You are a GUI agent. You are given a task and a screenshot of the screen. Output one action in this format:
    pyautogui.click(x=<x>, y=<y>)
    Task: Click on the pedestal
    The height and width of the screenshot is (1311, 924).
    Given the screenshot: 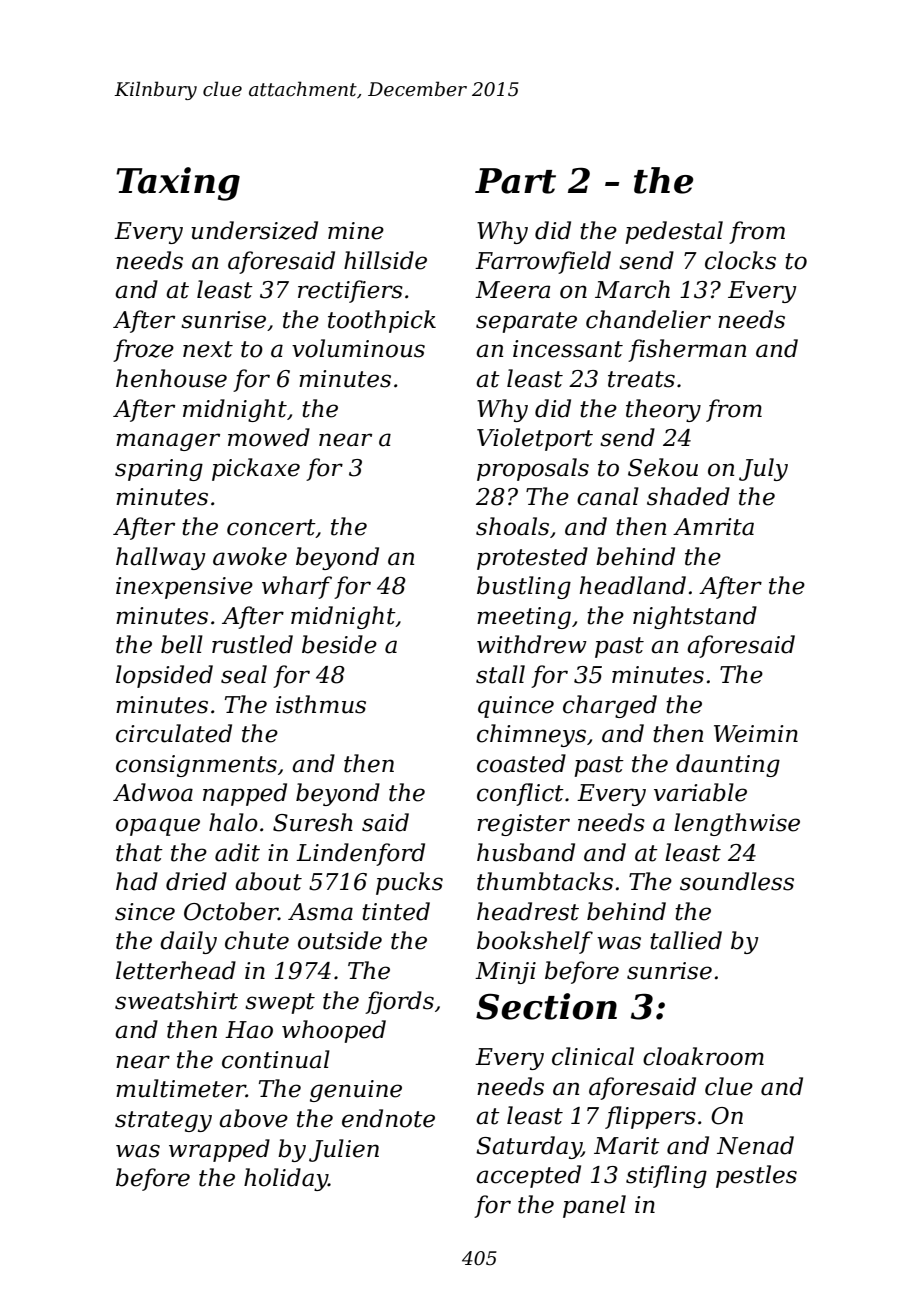 What is the action you would take?
    pyautogui.click(x=674, y=232)
